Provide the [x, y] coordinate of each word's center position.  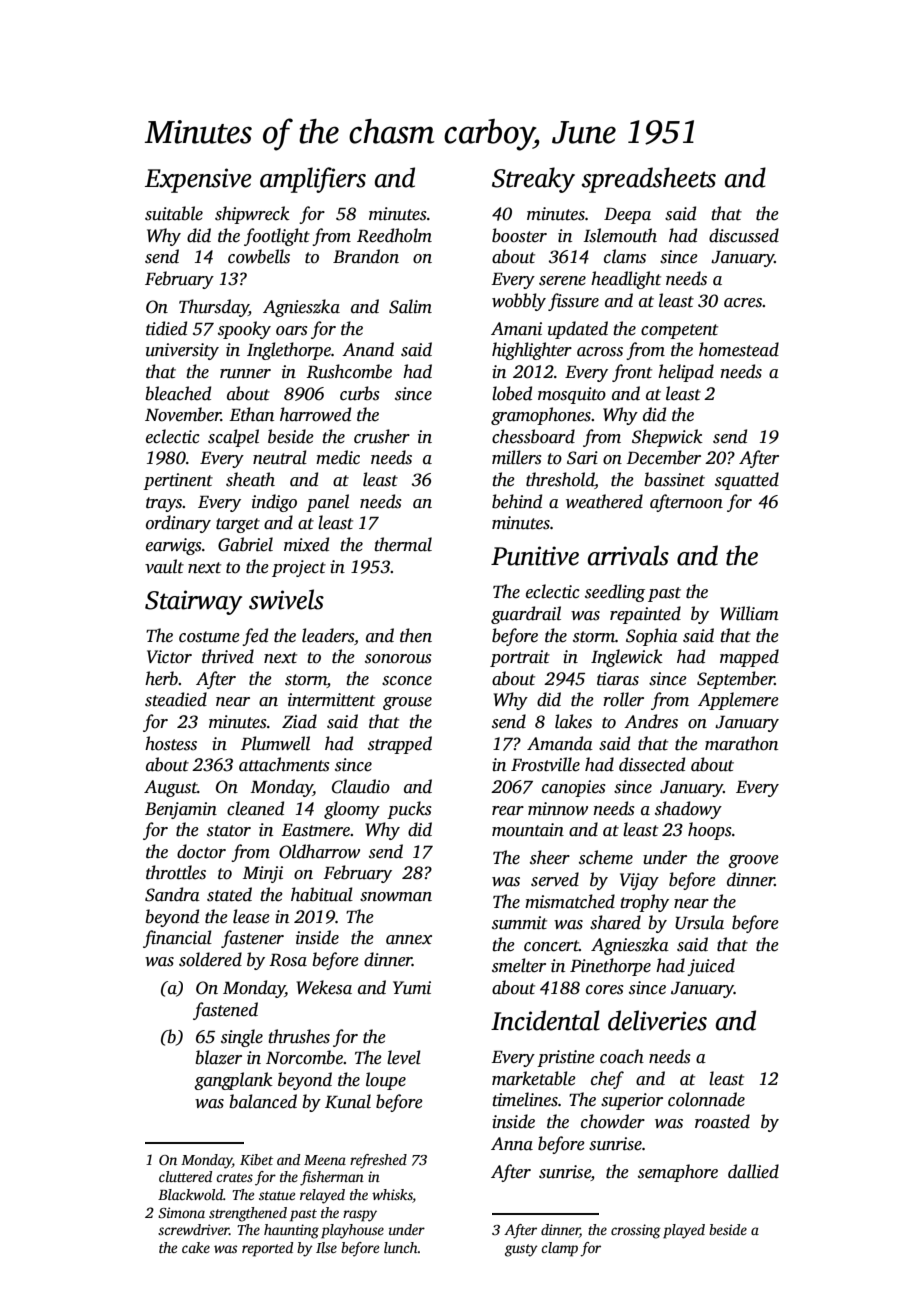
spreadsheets [649, 180]
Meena [325, 1160]
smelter [519, 965]
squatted [747, 481]
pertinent [178, 481]
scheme [606, 857]
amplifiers [313, 180]
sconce [407, 681]
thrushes [299, 1036]
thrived [228, 656]
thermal [403, 544]
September [736, 680]
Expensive [198, 180]
